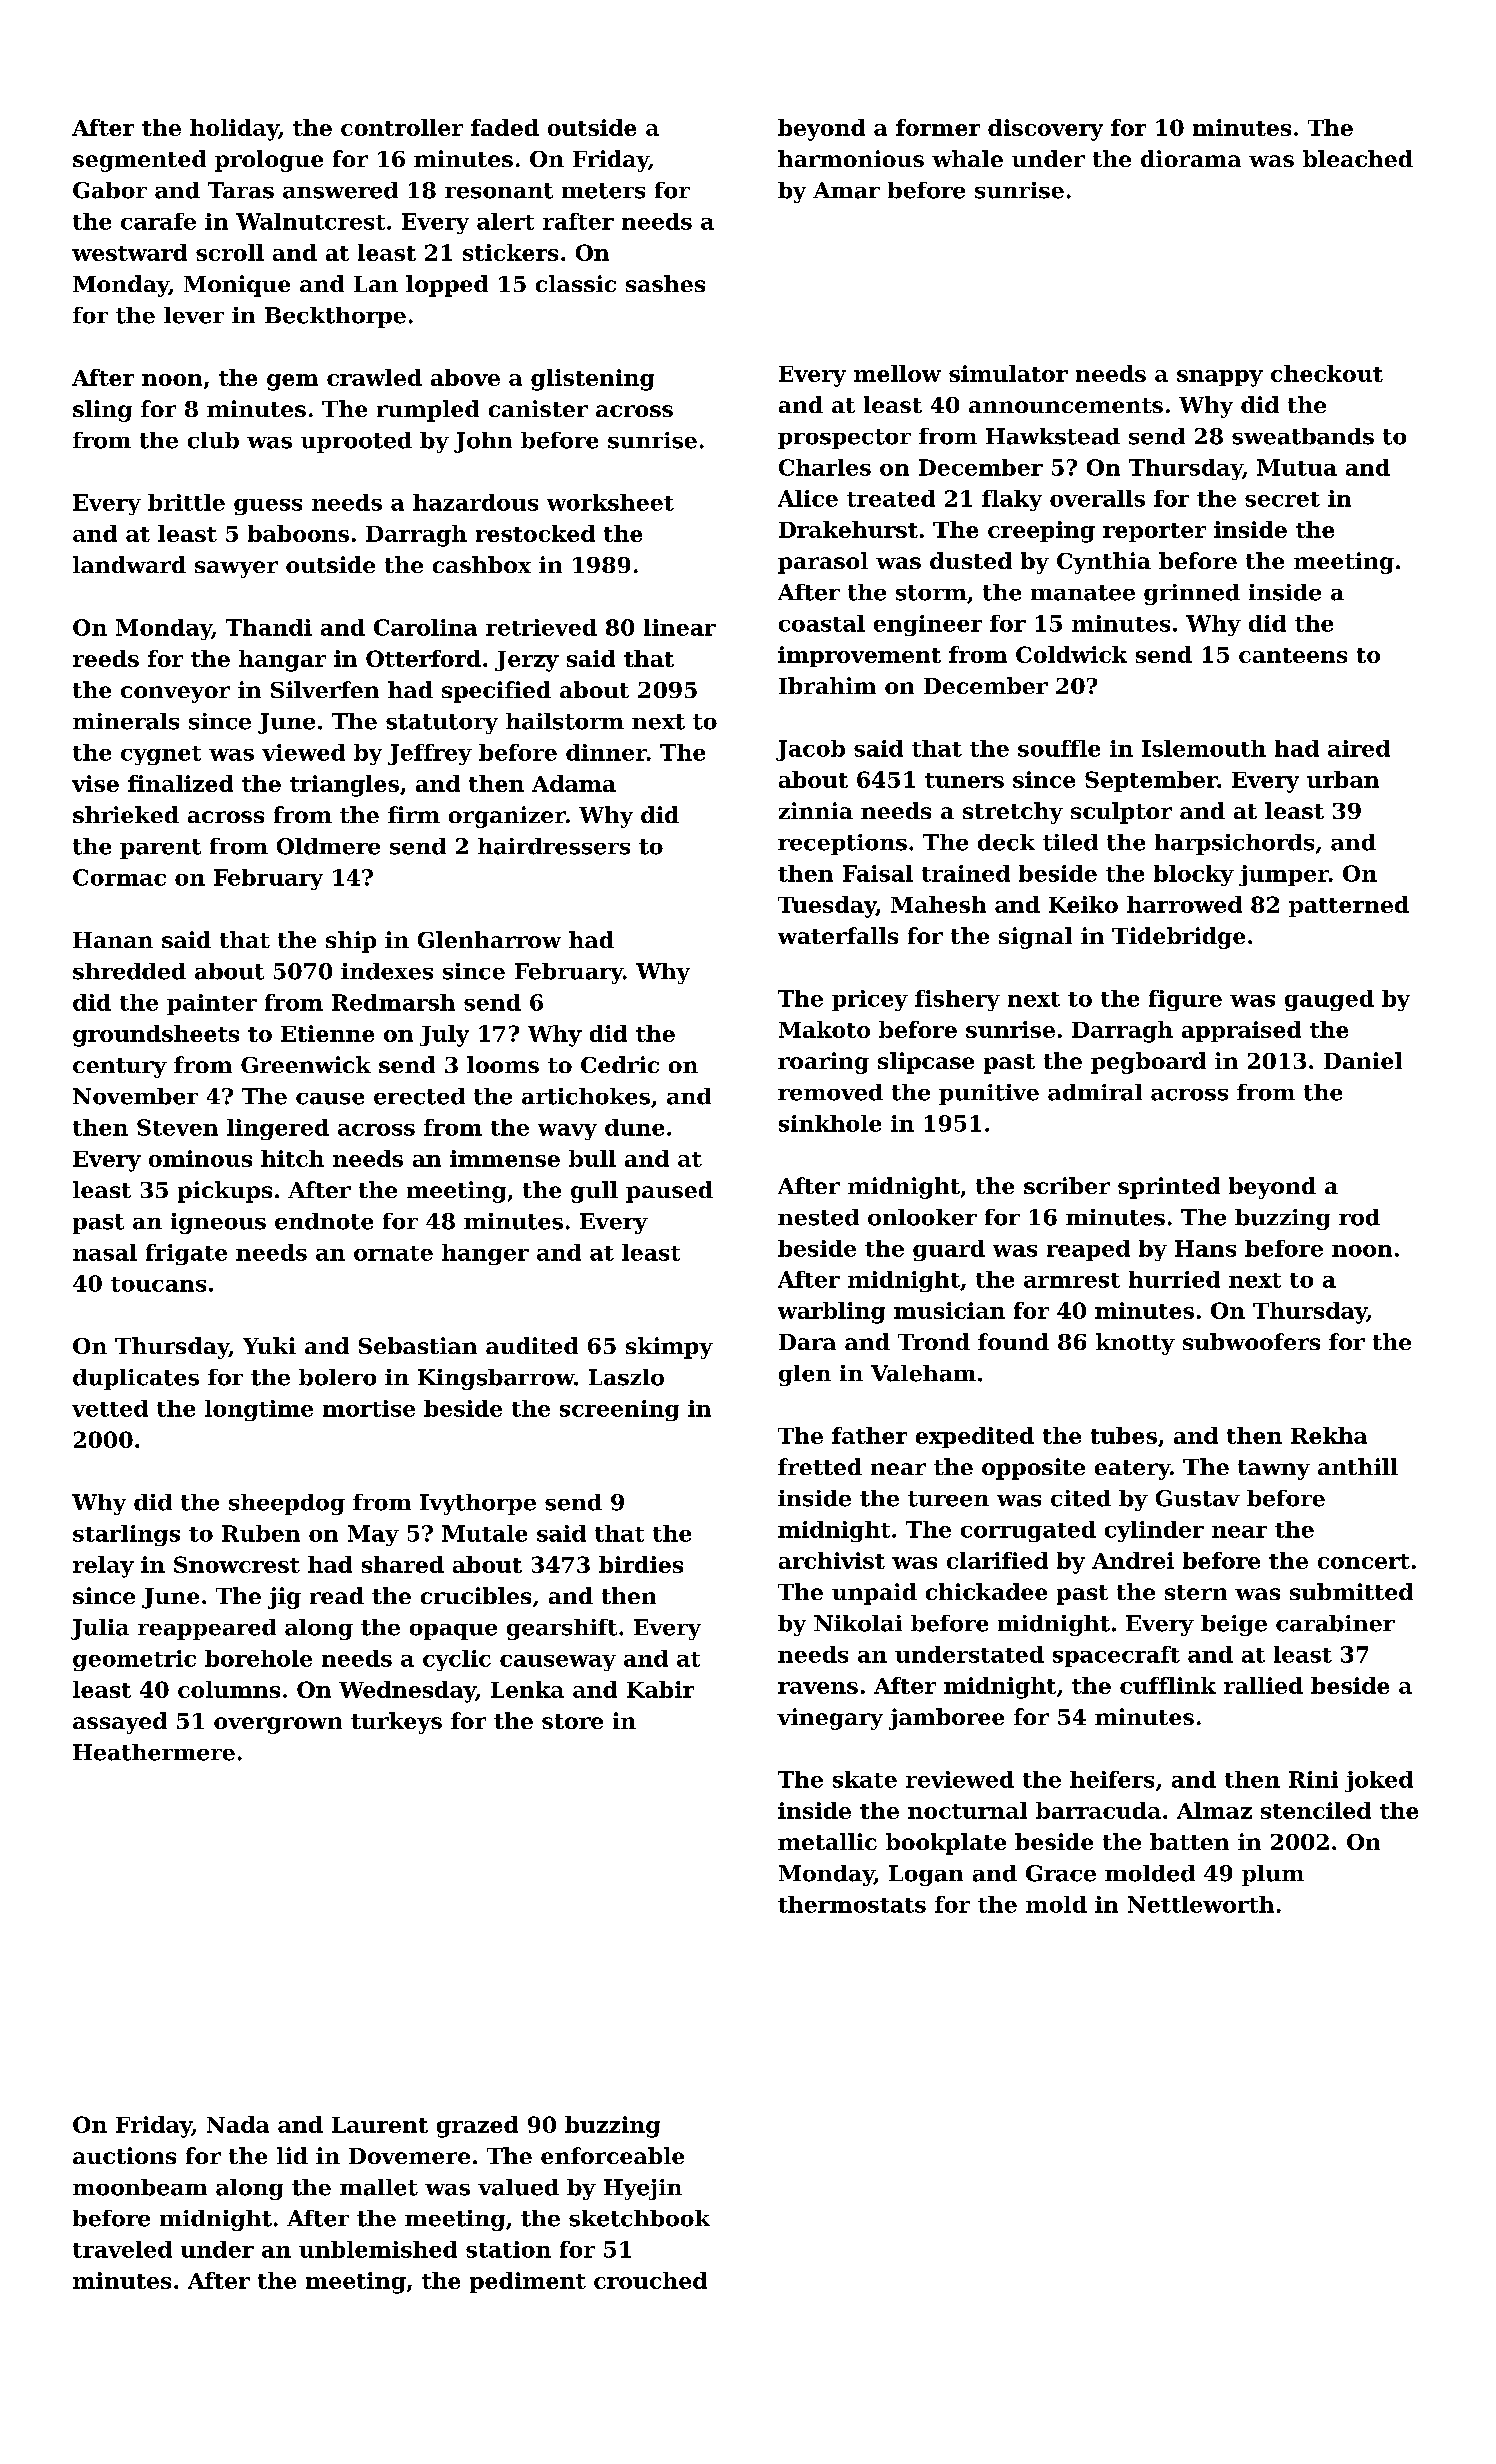  Describe the element at coordinates (606, 752) in the page. I see `dinner` at that location.
